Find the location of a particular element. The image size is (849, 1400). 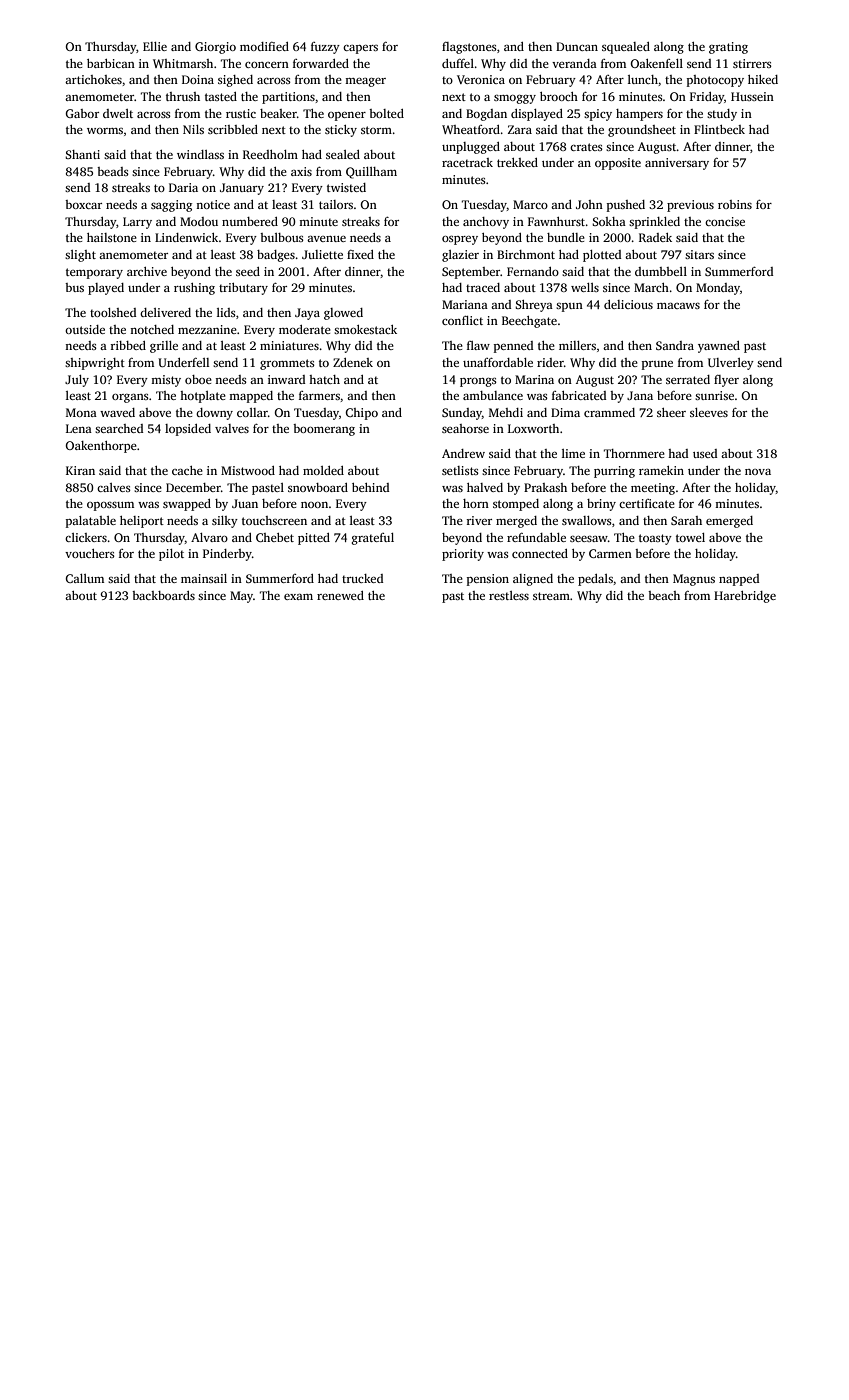

modified is located at coordinates (264, 46).
